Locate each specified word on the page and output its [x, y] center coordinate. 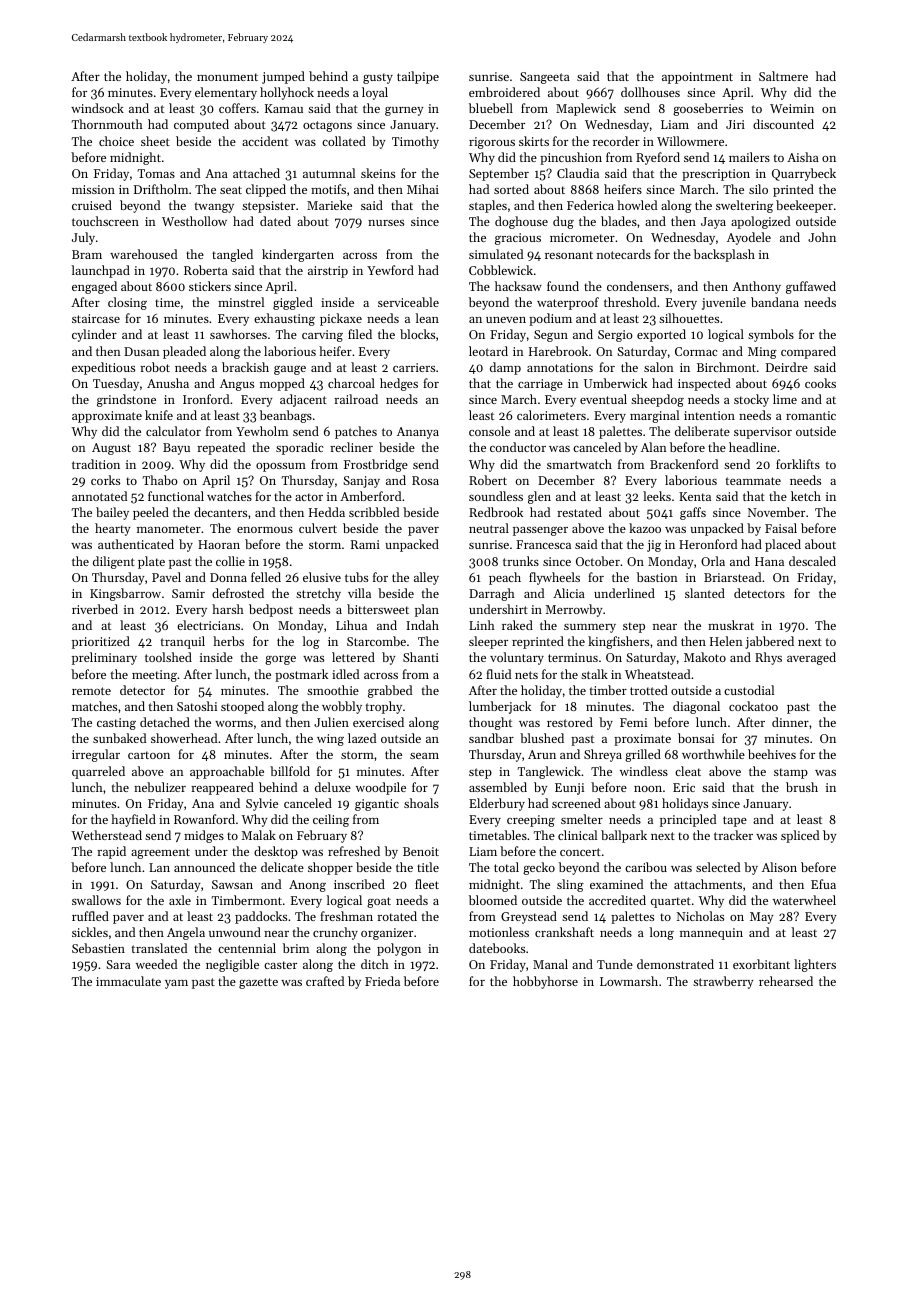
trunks [521, 561]
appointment [697, 78]
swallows [96, 900]
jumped [283, 77]
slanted [705, 593]
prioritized [101, 642]
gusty [378, 78]
